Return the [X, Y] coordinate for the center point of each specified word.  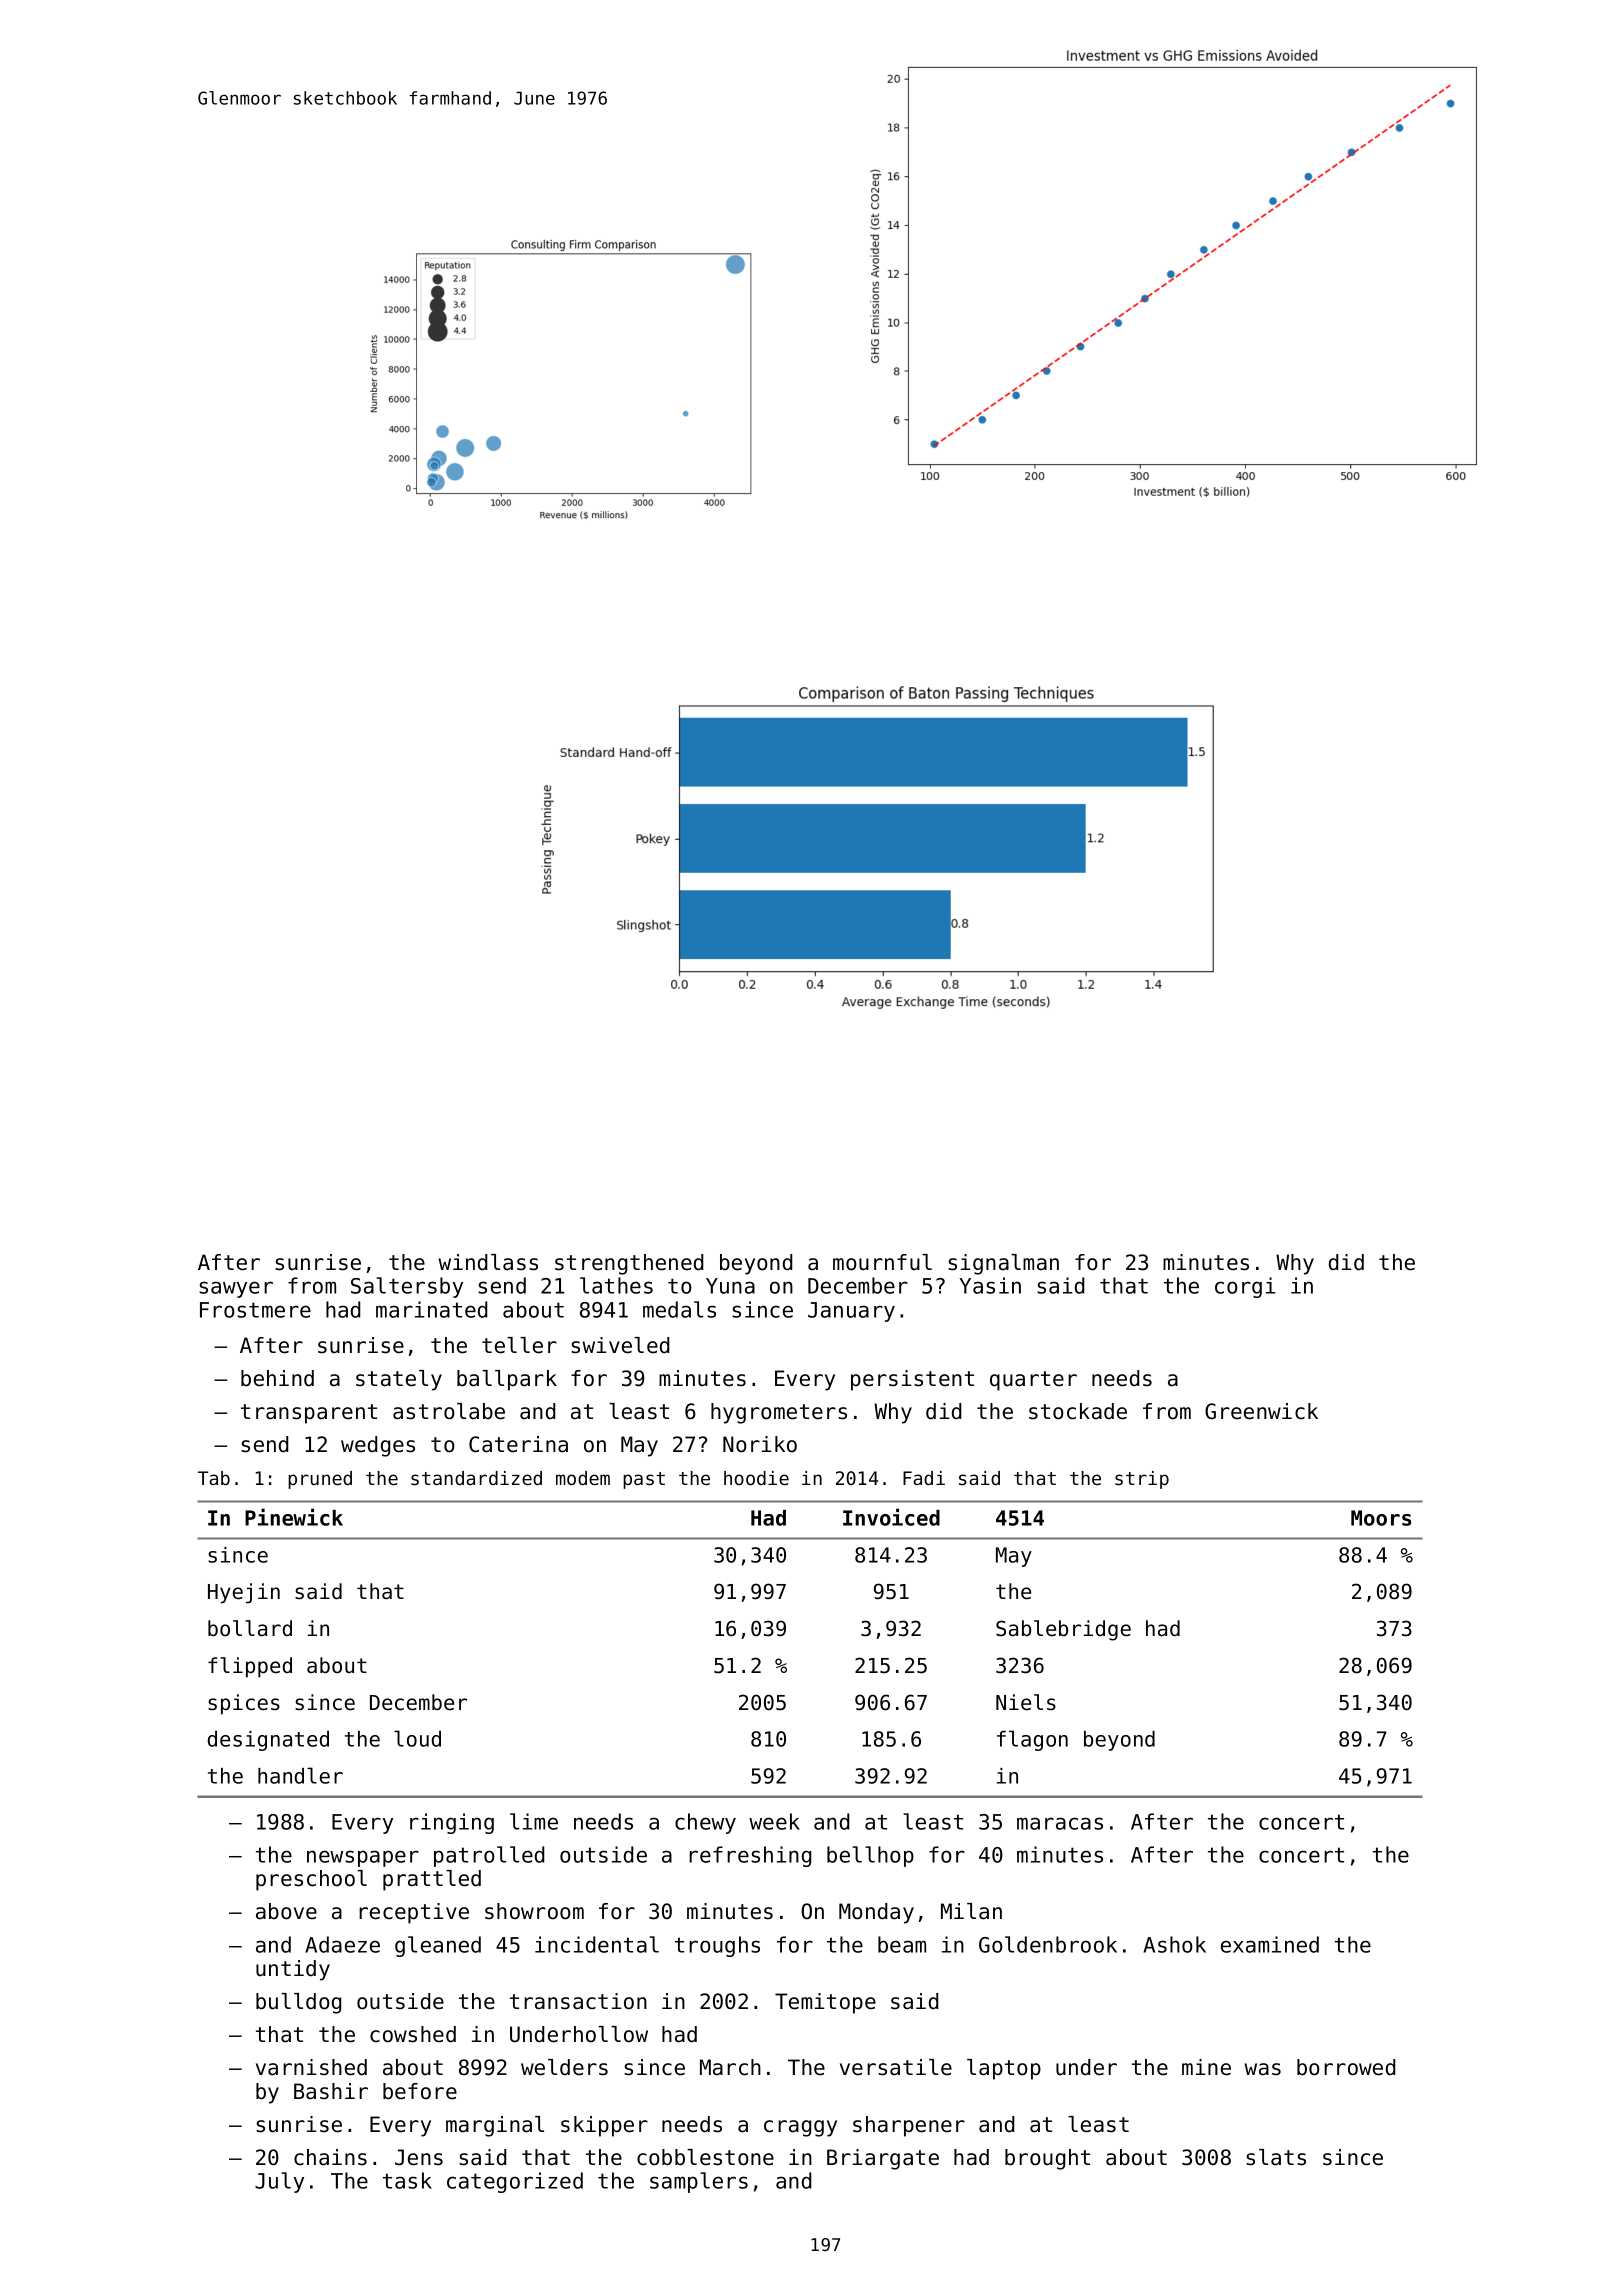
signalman [1003, 1264]
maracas [1060, 1823]
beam [902, 1944]
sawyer [236, 1289]
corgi [1245, 1287]
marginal [495, 2126]
